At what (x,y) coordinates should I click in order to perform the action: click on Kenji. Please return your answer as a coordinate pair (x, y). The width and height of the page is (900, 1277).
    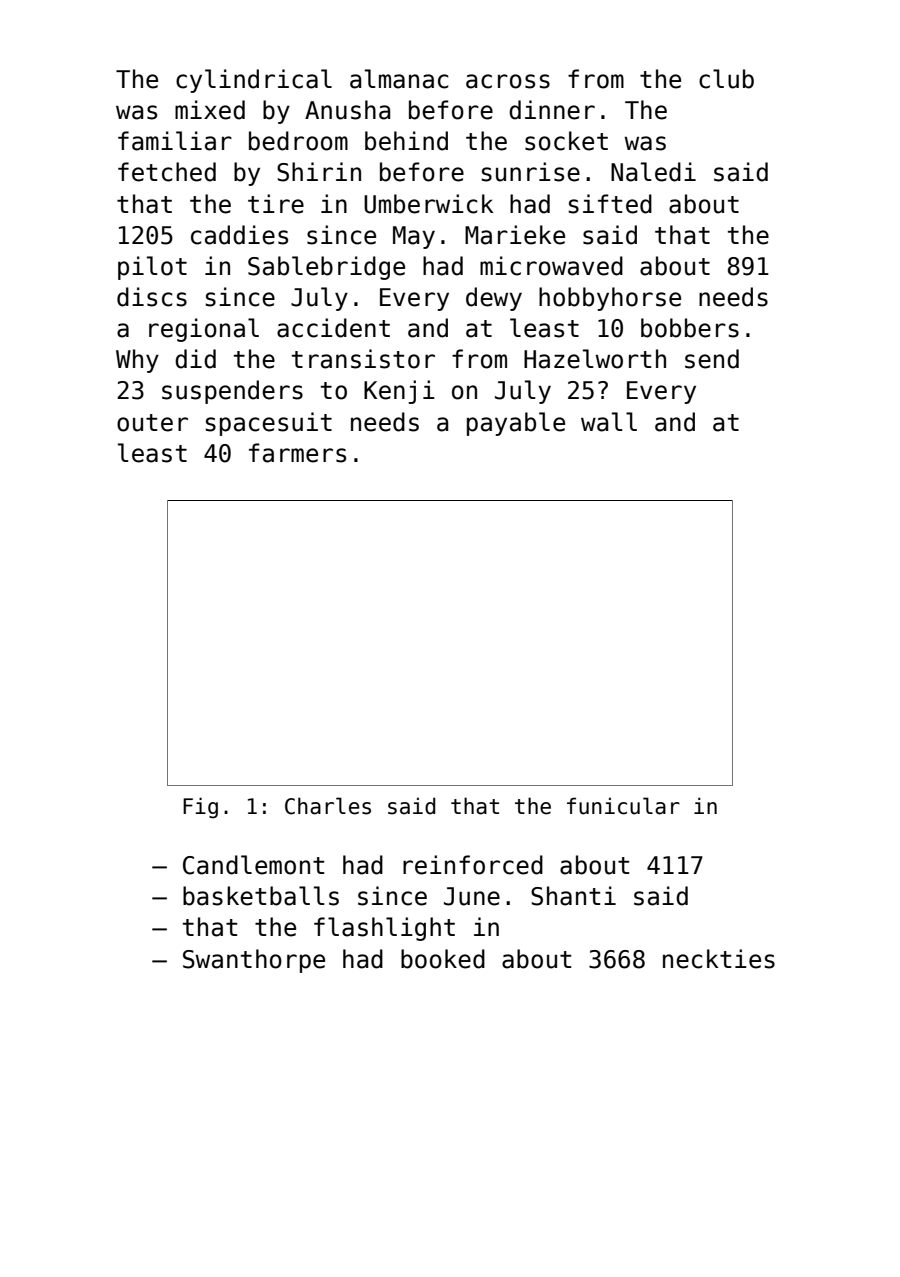
    Looking at the image, I should click on (399, 392).
